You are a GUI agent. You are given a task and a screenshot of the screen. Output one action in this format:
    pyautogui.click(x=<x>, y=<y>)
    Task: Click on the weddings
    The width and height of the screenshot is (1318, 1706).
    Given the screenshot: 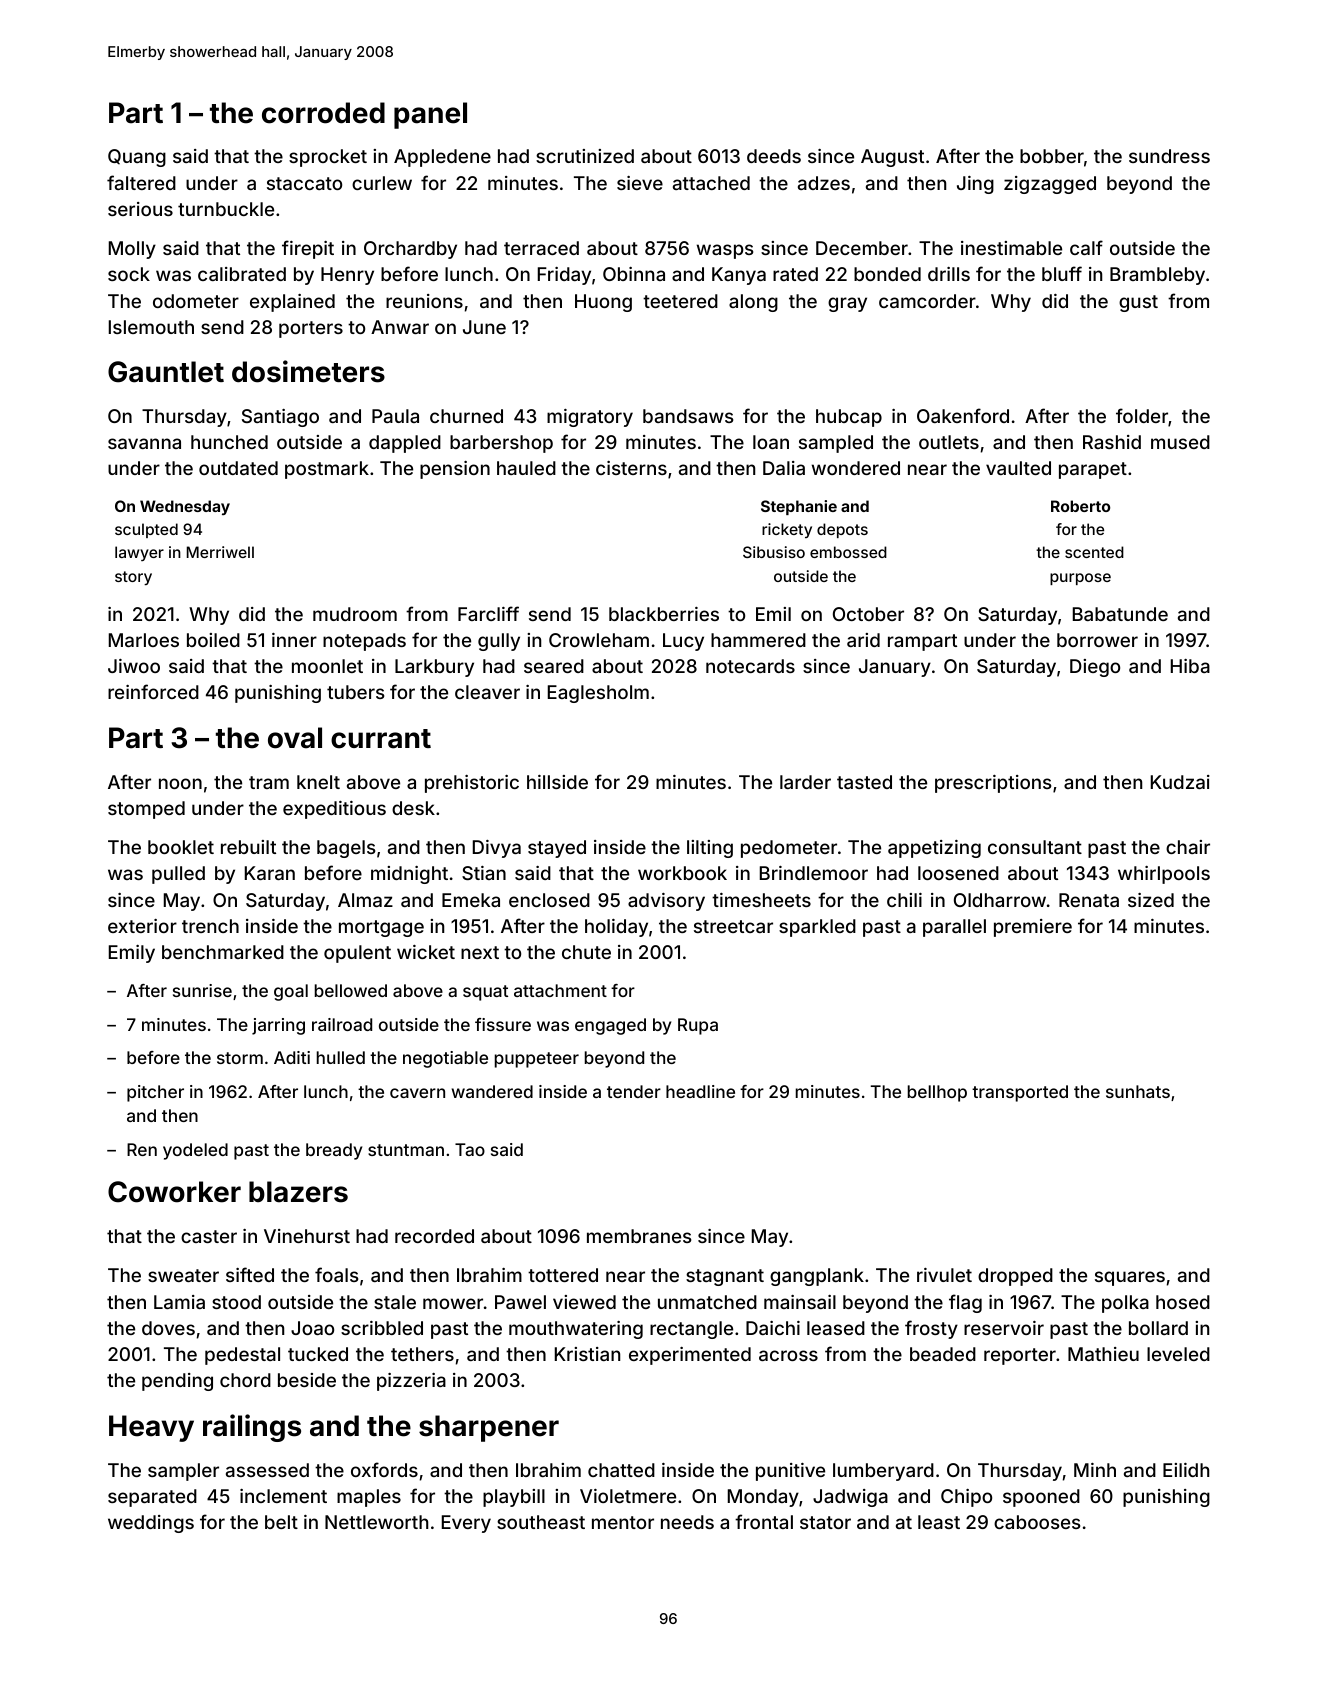 What is the action you would take?
    pyautogui.click(x=151, y=1524)
